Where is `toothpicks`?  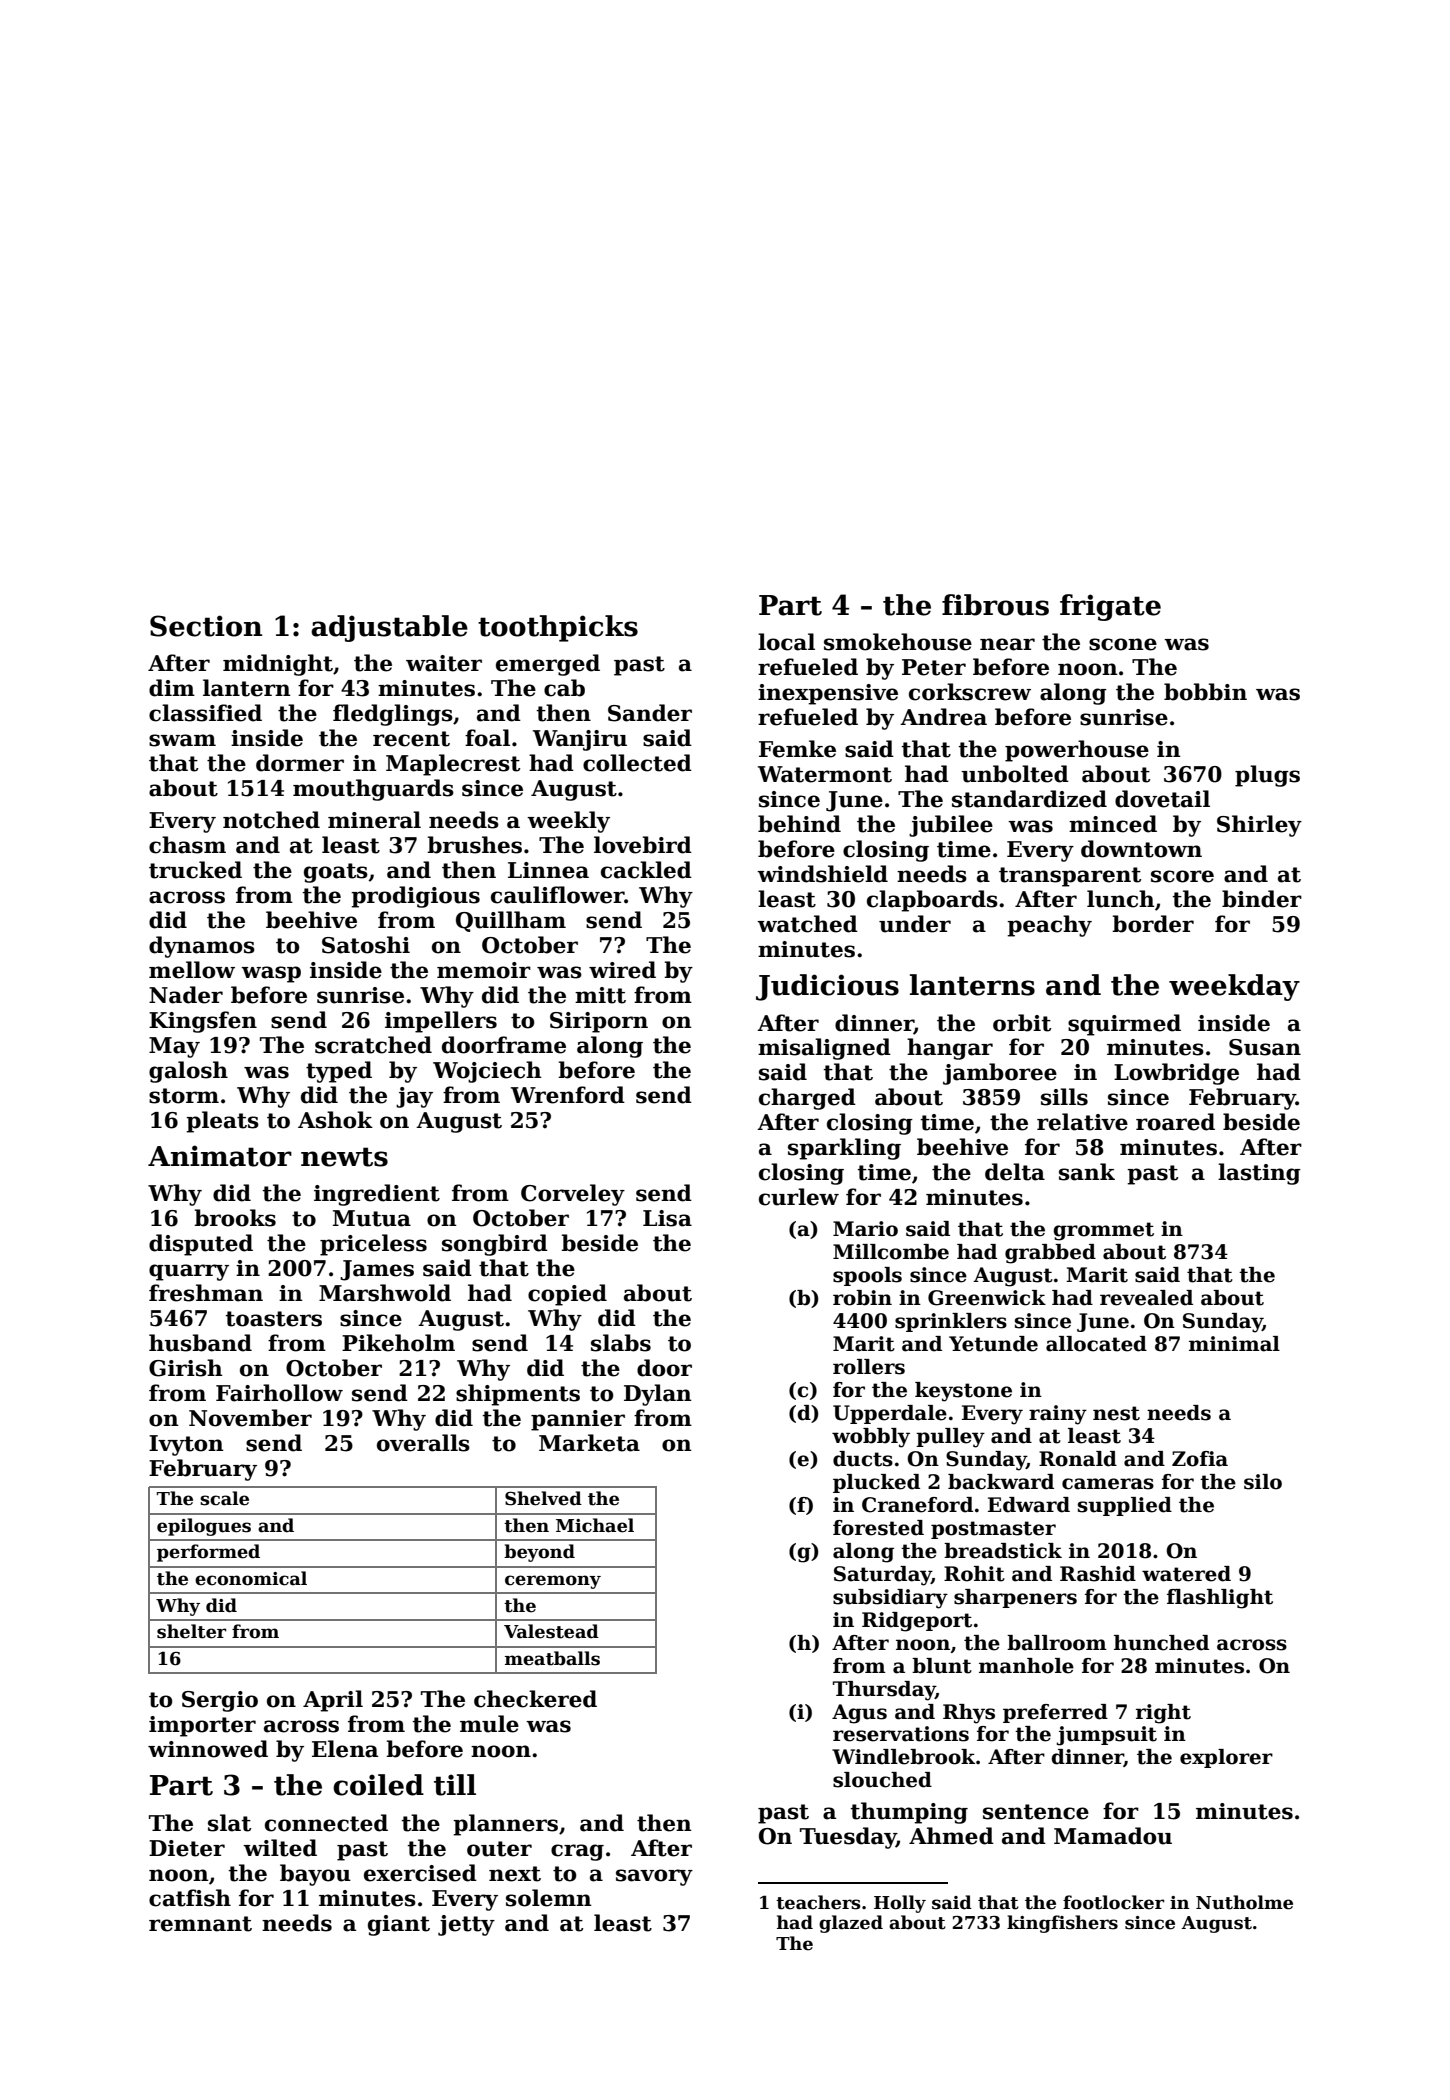
toothpicks is located at coordinates (558, 628).
